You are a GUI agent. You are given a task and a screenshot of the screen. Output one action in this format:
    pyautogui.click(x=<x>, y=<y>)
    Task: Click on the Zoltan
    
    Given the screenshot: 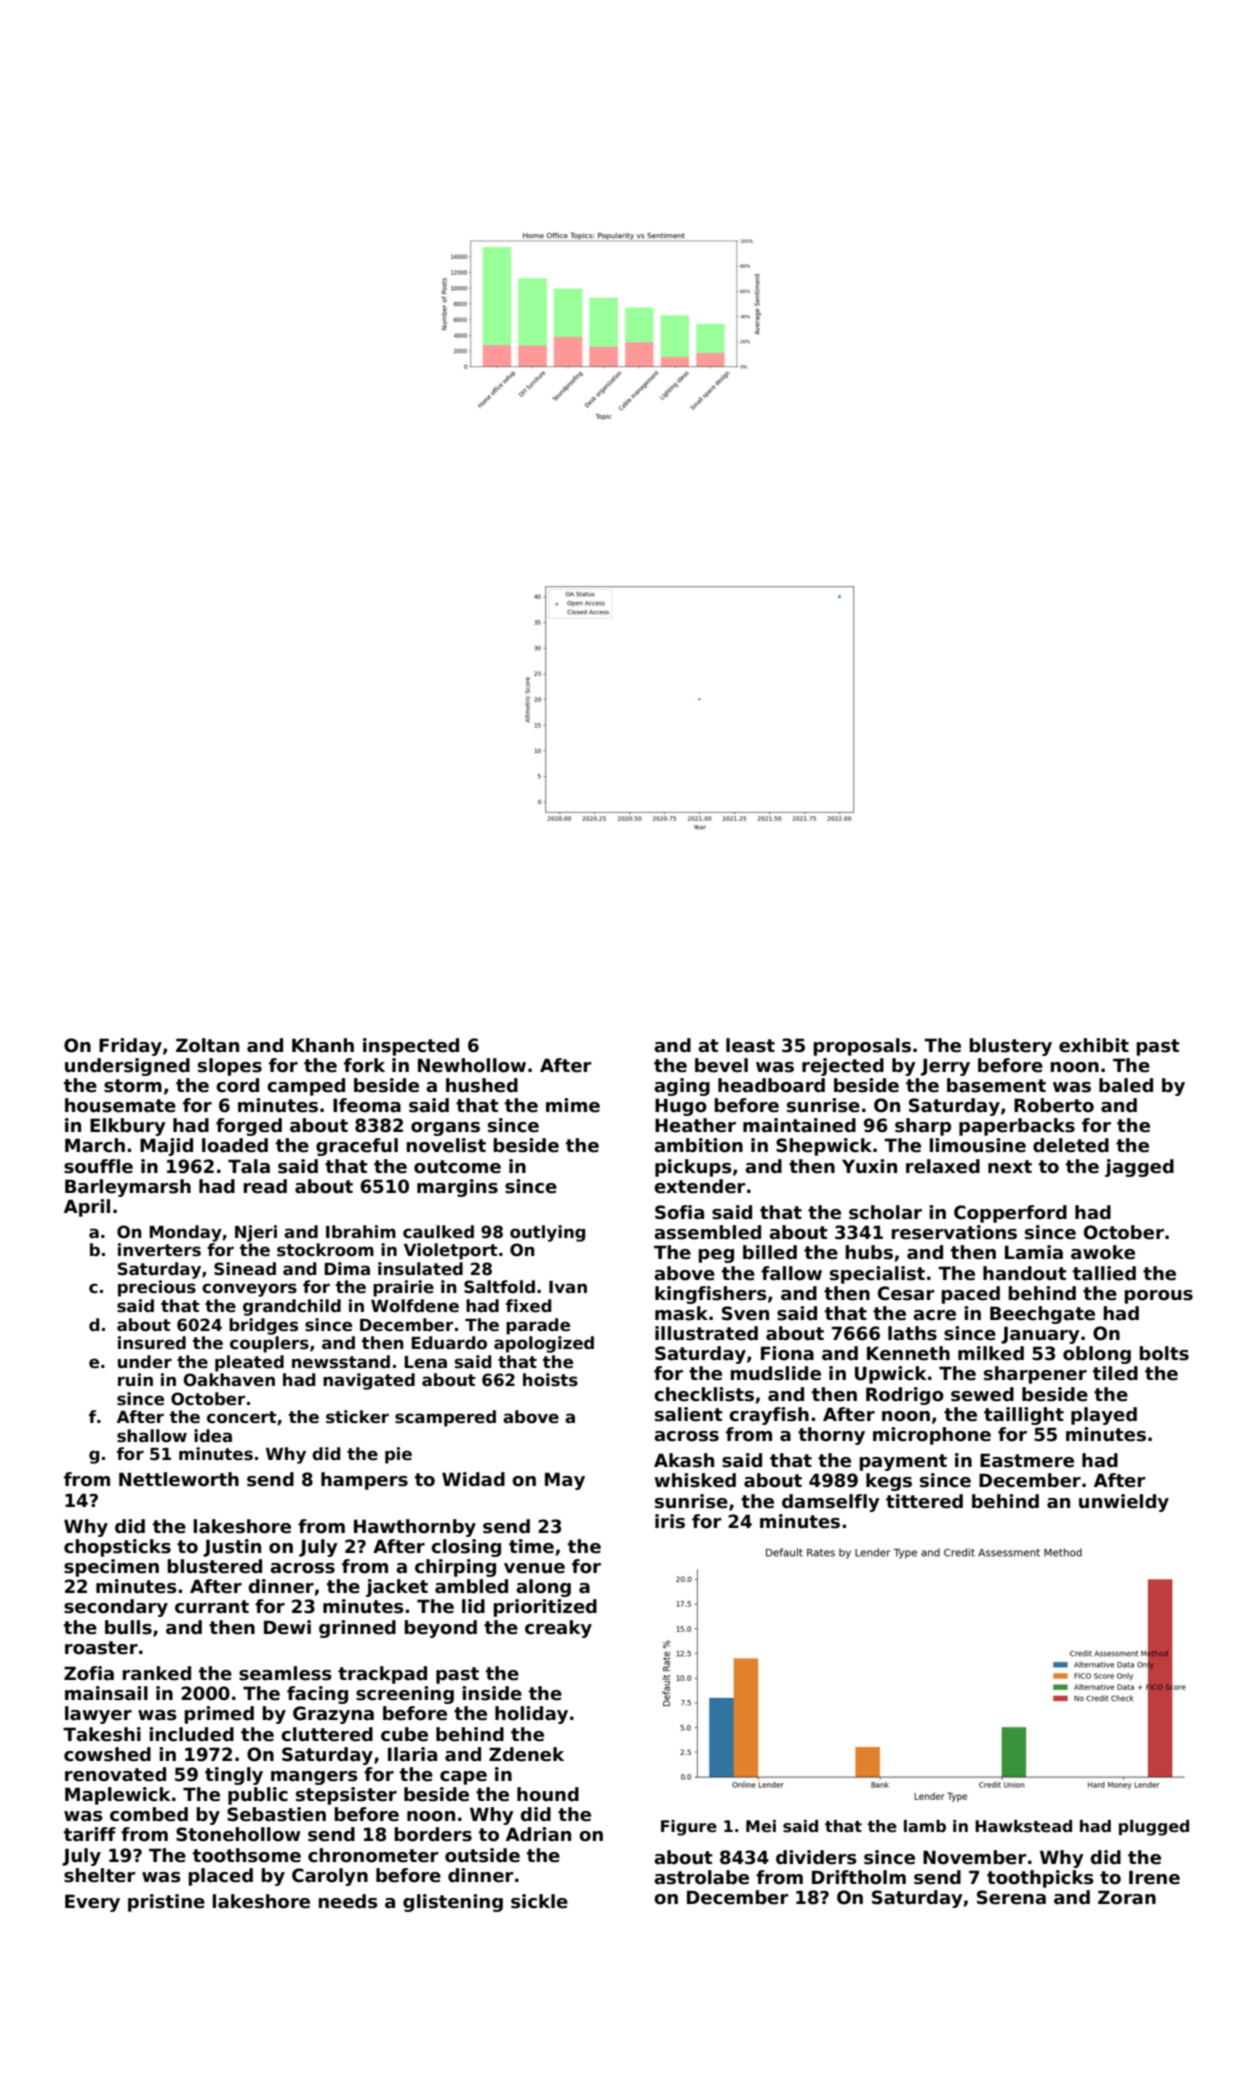 What is the action you would take?
    pyautogui.click(x=207, y=1045)
